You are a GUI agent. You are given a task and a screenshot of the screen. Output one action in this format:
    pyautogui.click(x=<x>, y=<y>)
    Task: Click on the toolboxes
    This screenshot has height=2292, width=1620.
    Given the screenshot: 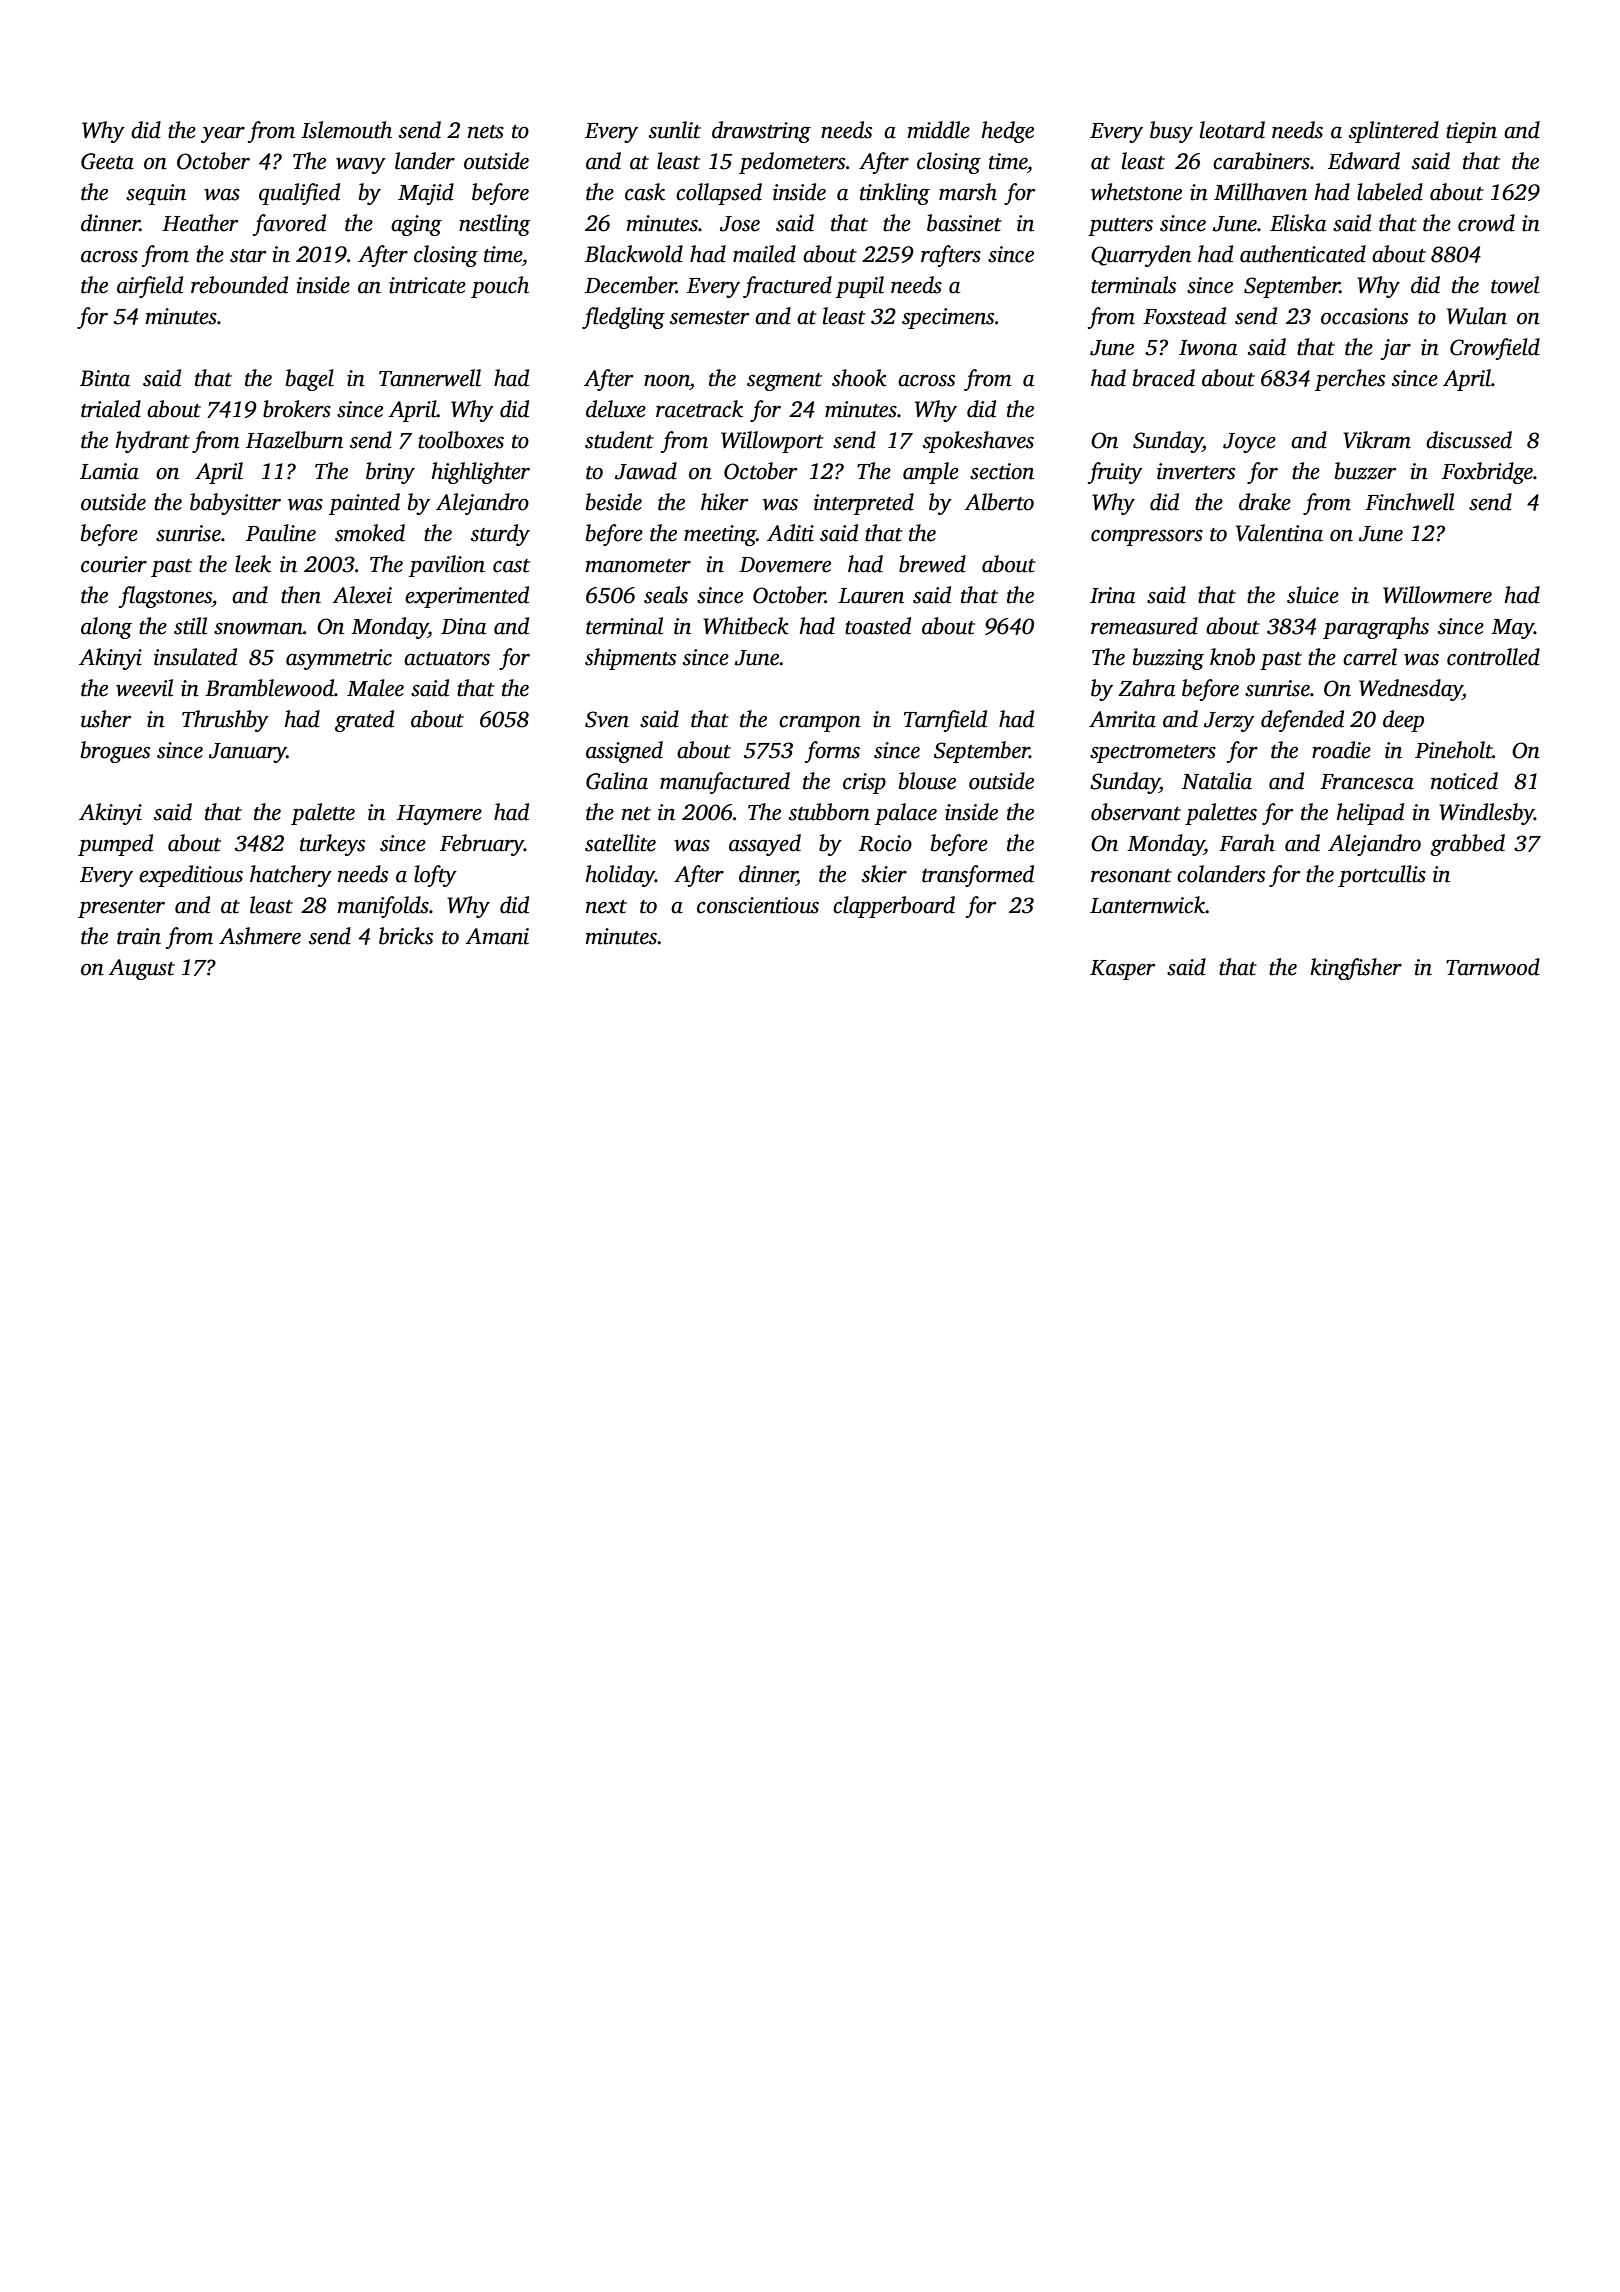 What is the action you would take?
    pyautogui.click(x=461, y=440)
